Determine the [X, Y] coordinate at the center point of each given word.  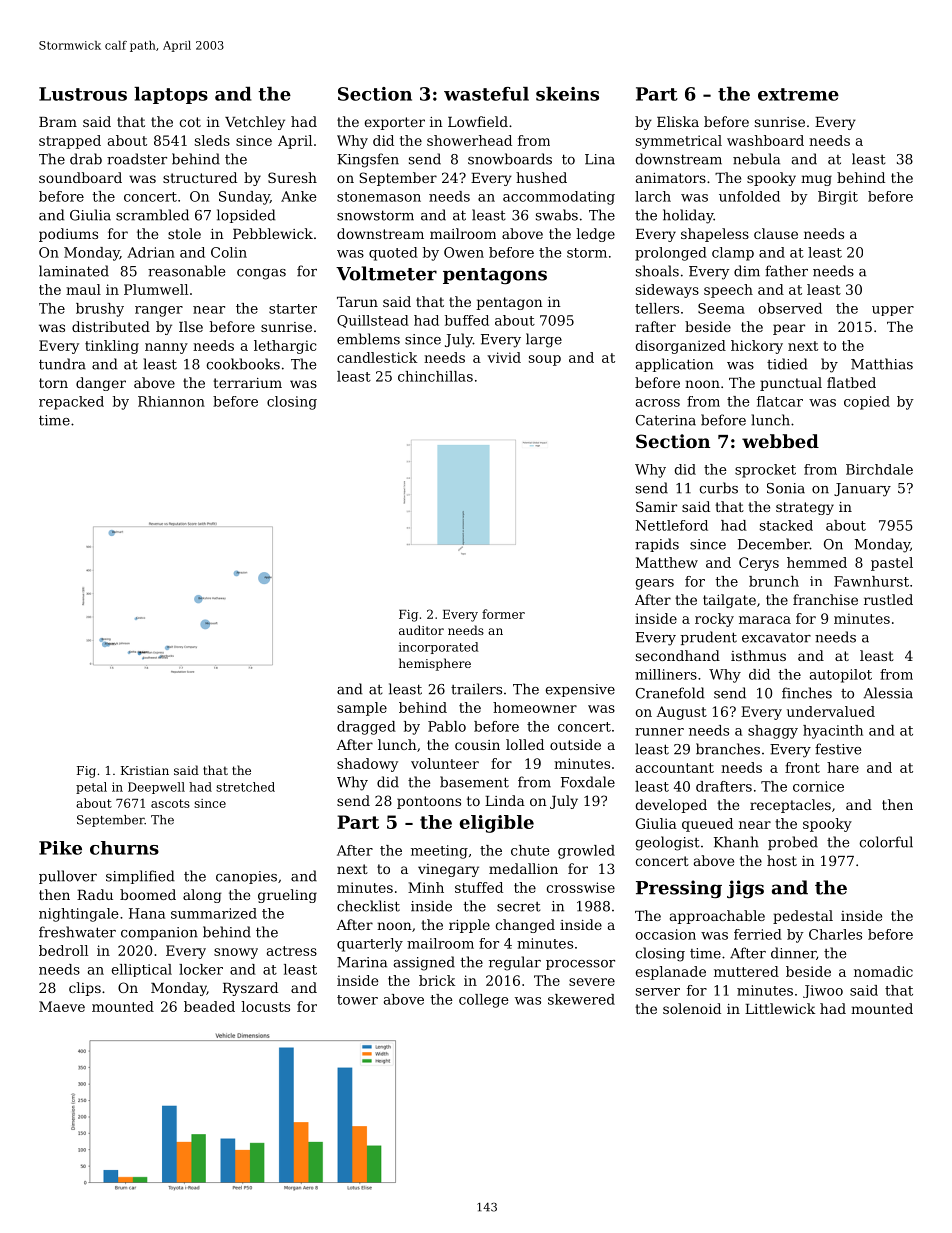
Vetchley [255, 123]
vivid [504, 357]
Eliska [678, 121]
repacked [71, 403]
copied [867, 403]
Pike [60, 848]
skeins [567, 94]
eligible [497, 824]
